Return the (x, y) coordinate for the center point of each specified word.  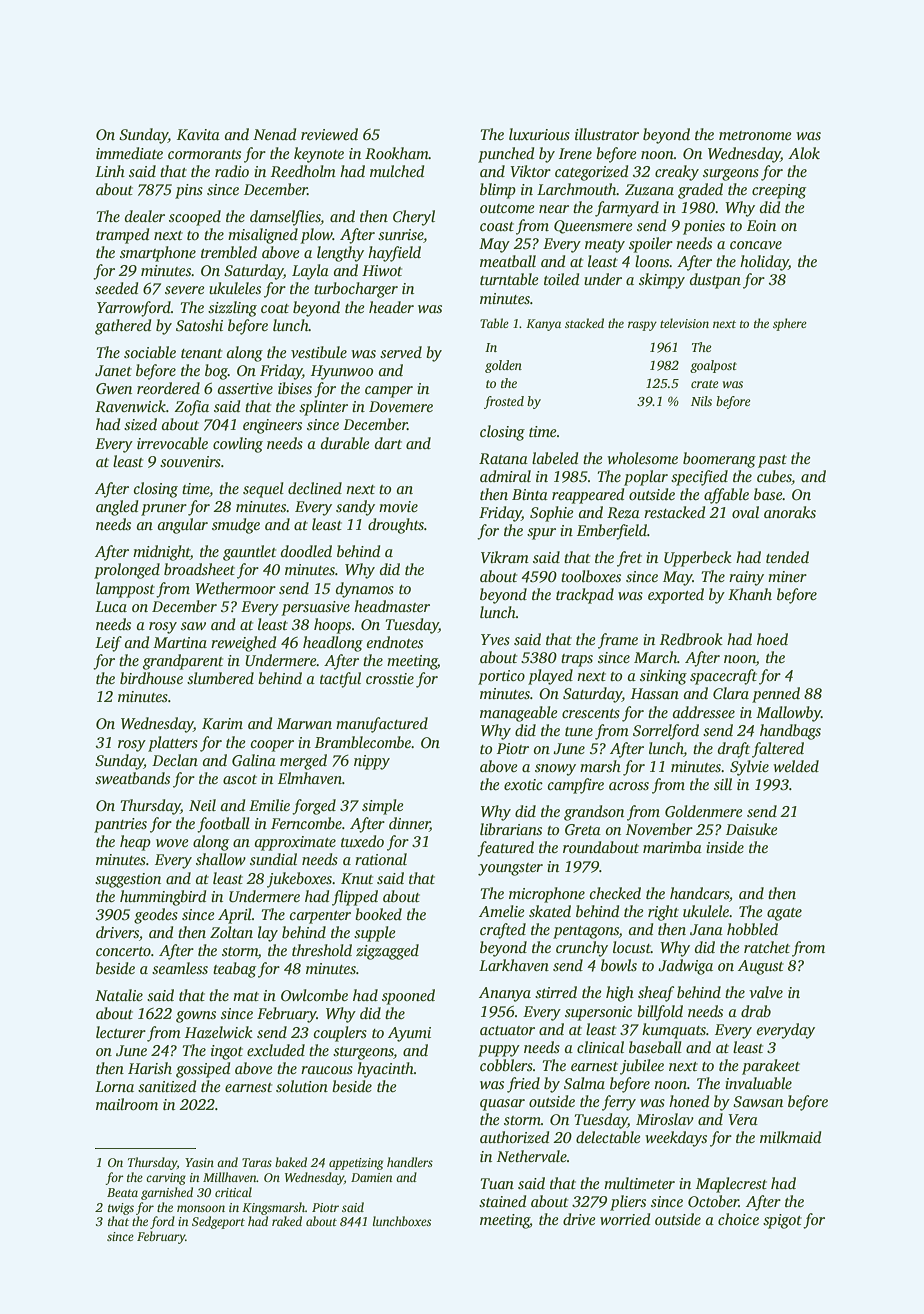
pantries (120, 825)
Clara (731, 693)
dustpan (715, 281)
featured (505, 849)
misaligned (263, 236)
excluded (276, 1050)
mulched (397, 171)
